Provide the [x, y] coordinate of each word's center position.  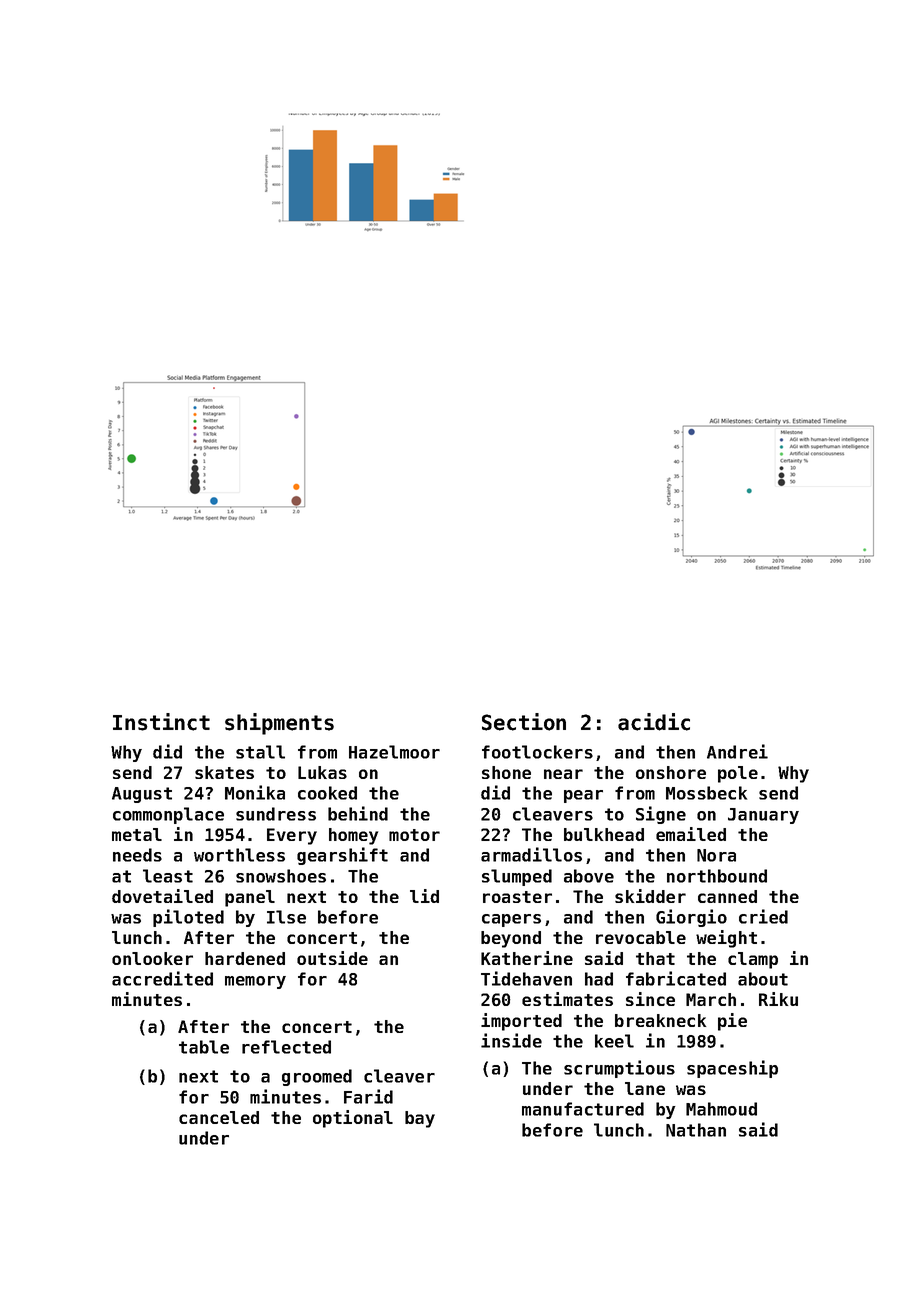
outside [332, 958]
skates [224, 772]
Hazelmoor [394, 752]
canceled [219, 1117]
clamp [753, 960]
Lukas [322, 772]
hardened [245, 958]
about [763, 979]
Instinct [161, 722]
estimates [567, 999]
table [204, 1047]
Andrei [737, 751]
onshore [671, 772]
